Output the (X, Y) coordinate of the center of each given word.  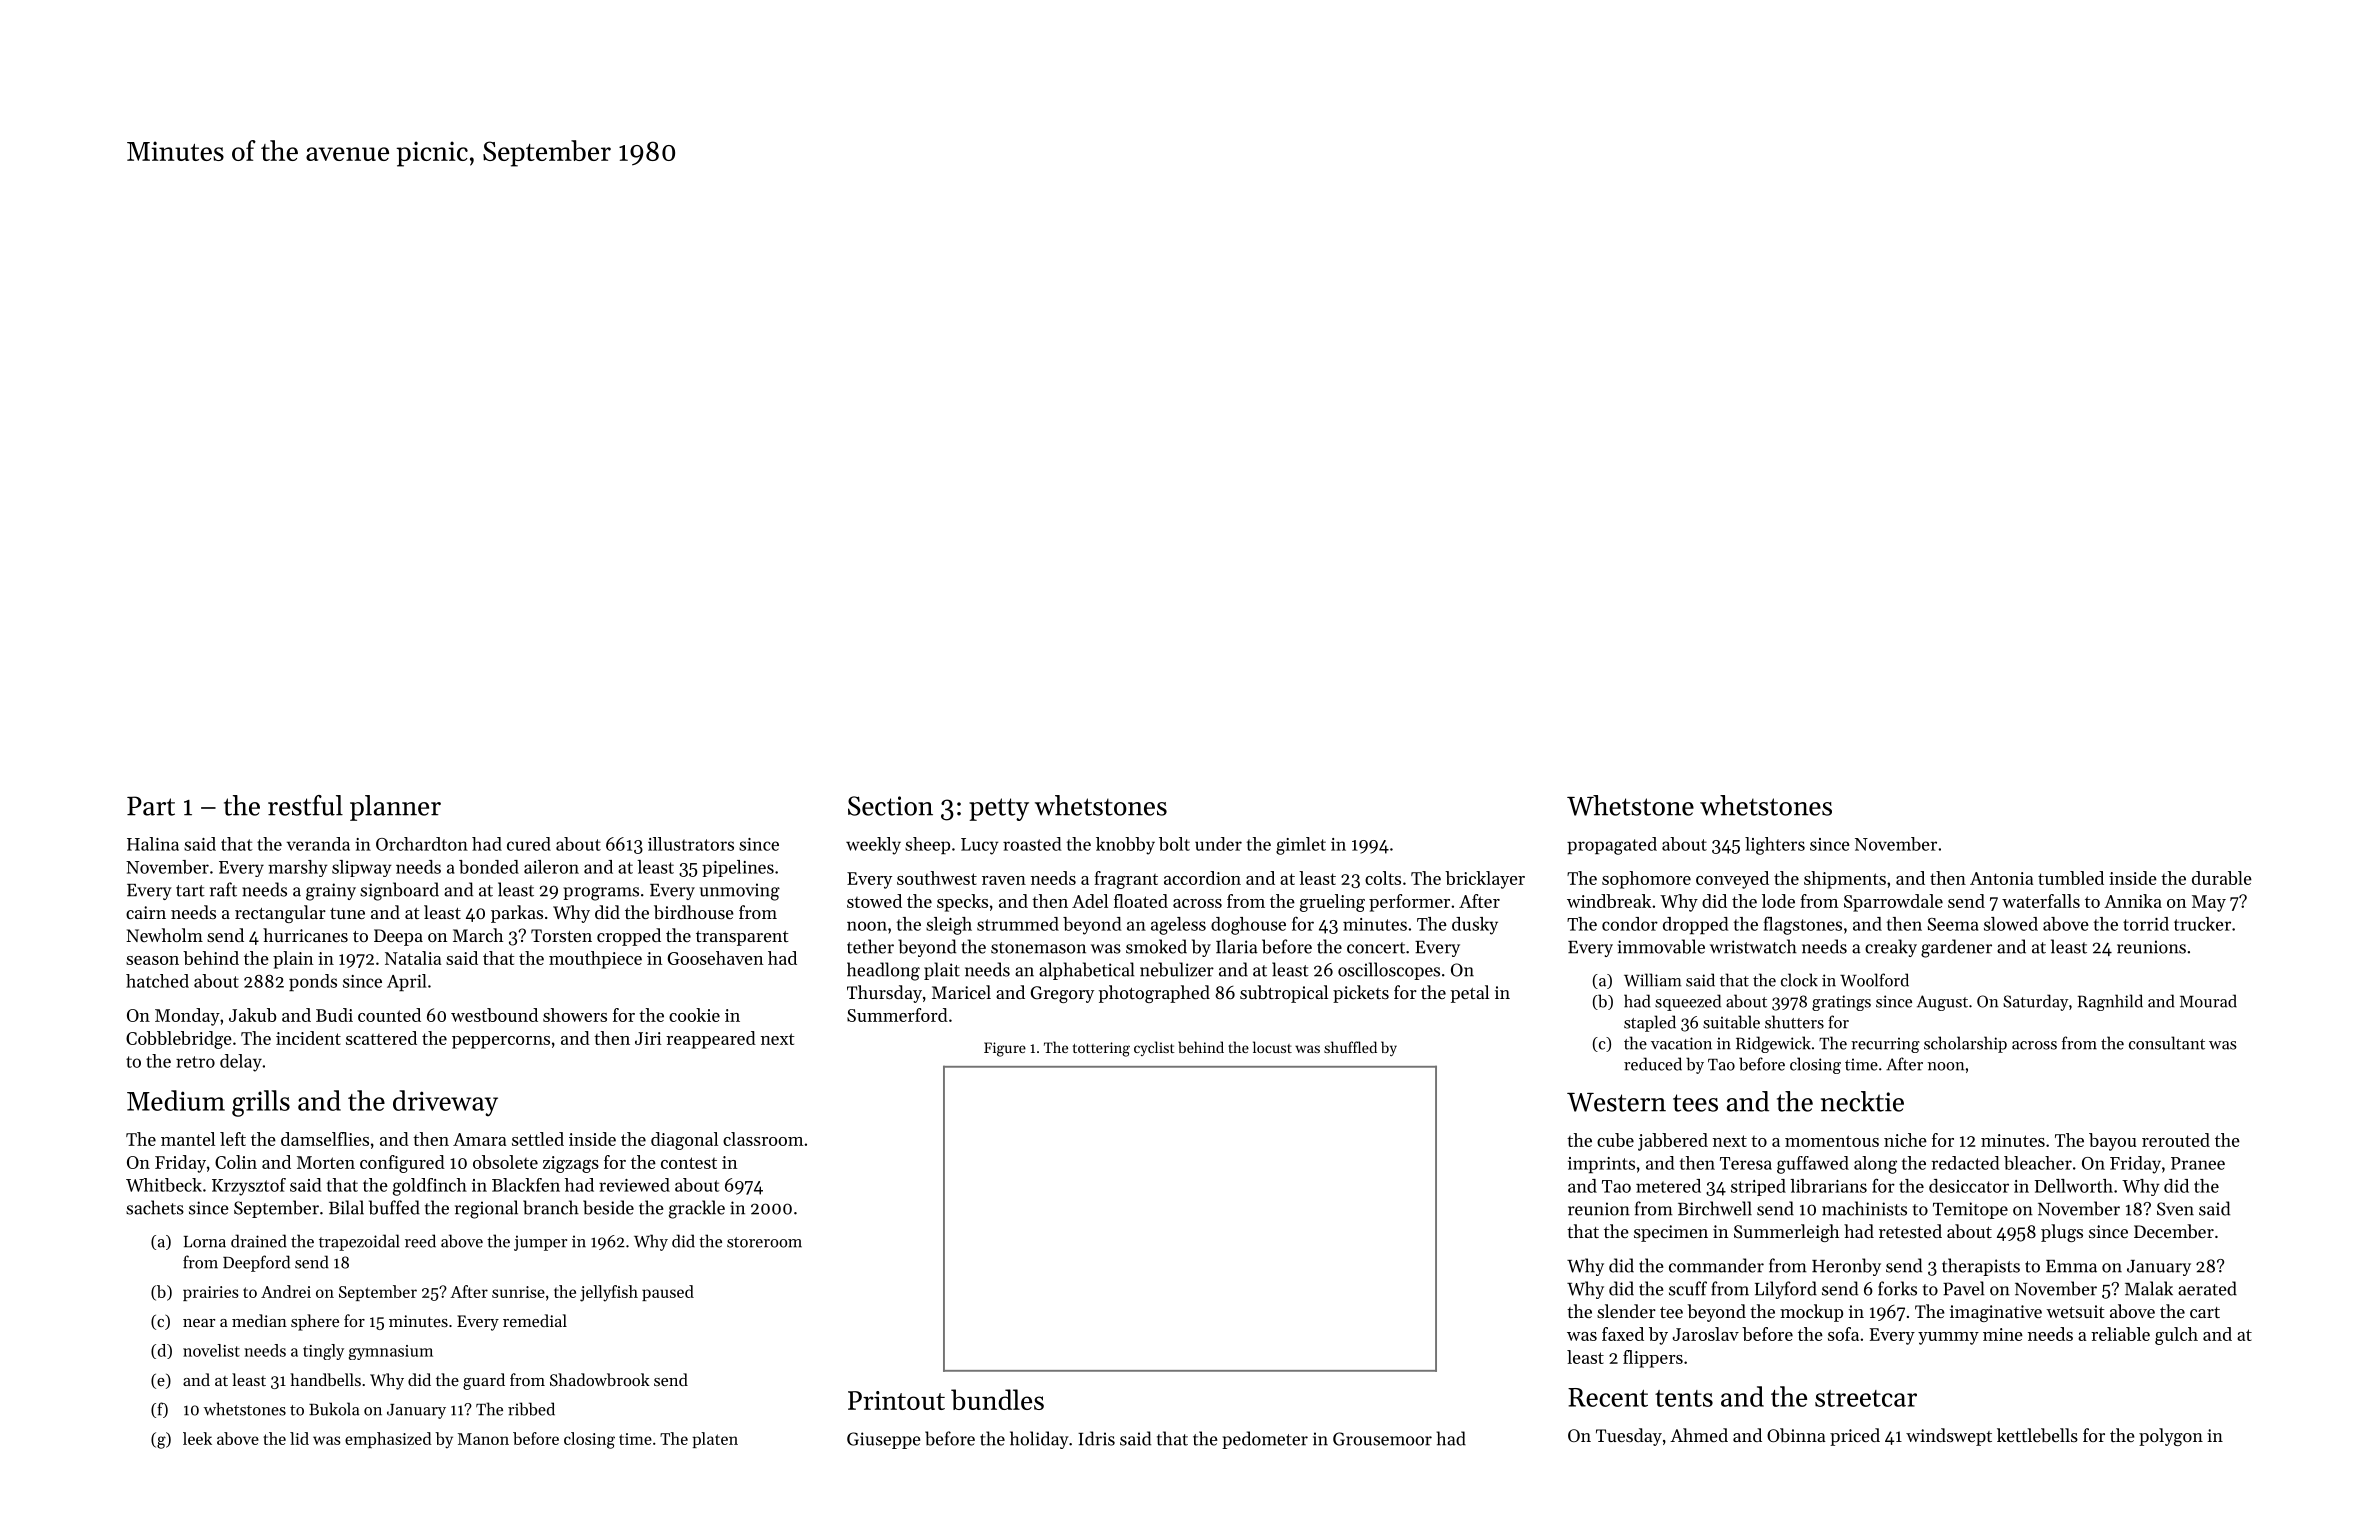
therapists (1981, 1267)
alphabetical (1087, 971)
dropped (1695, 925)
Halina (153, 844)
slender (1626, 1311)
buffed (394, 1207)
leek (197, 1438)
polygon (2171, 1437)
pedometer (1265, 1440)
